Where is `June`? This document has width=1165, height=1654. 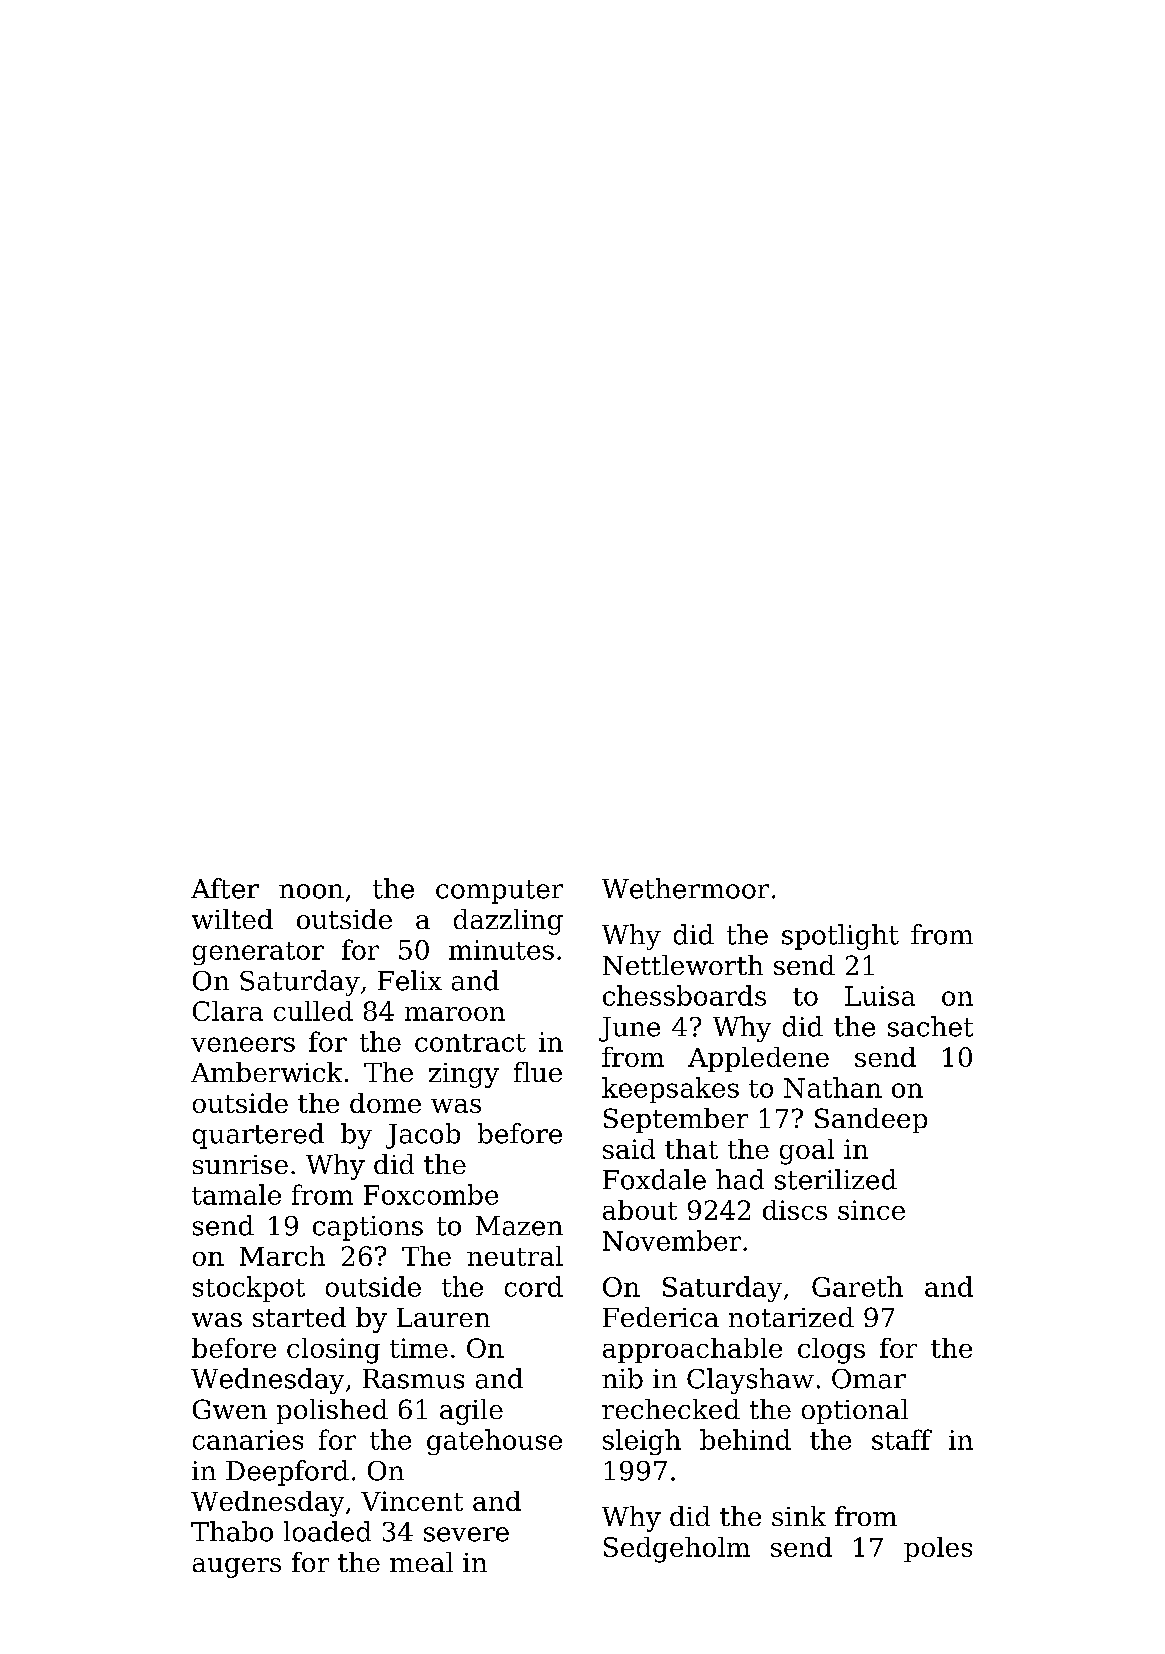 June is located at coordinates (629, 1029).
